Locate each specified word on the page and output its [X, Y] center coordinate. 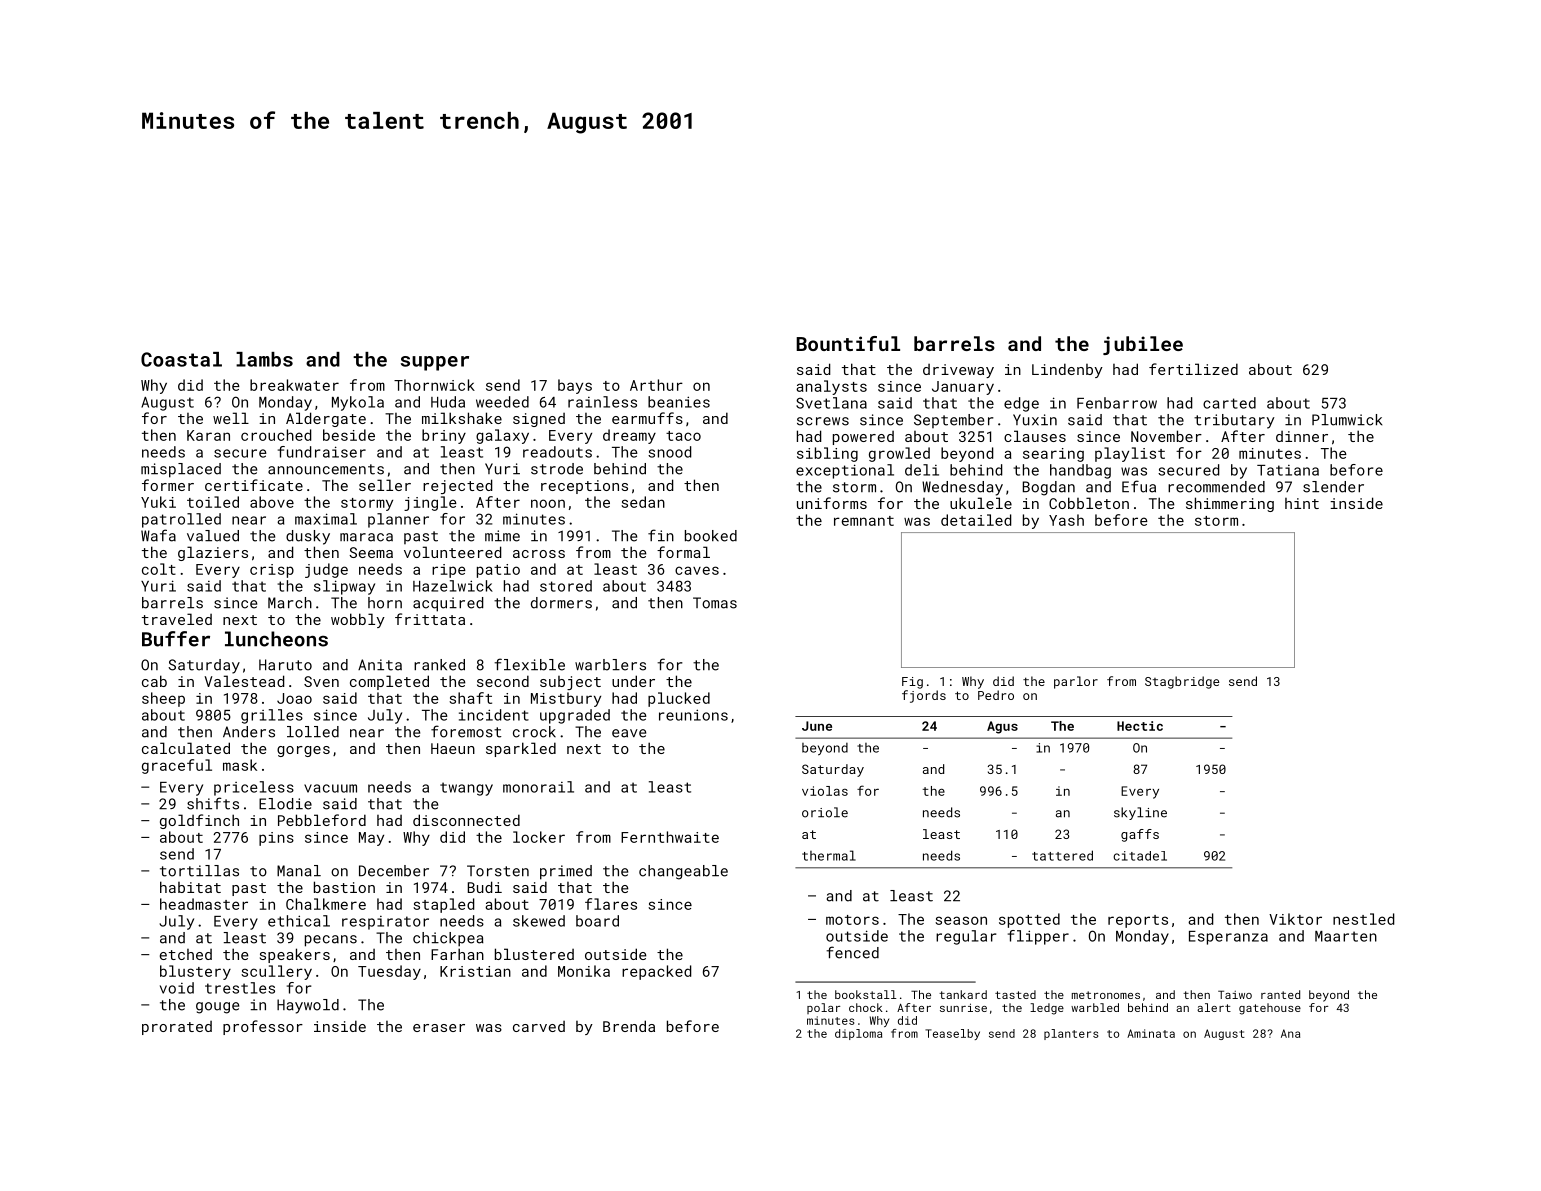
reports [1138, 921]
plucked [679, 699]
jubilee [1143, 345]
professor [263, 1027]
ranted [1280, 994]
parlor [1076, 682]
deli [922, 470]
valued [213, 536]
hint [1302, 503]
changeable [683, 872]
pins [276, 839]
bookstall [866, 994]
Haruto [285, 665]
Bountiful [848, 343]
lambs [264, 359]
